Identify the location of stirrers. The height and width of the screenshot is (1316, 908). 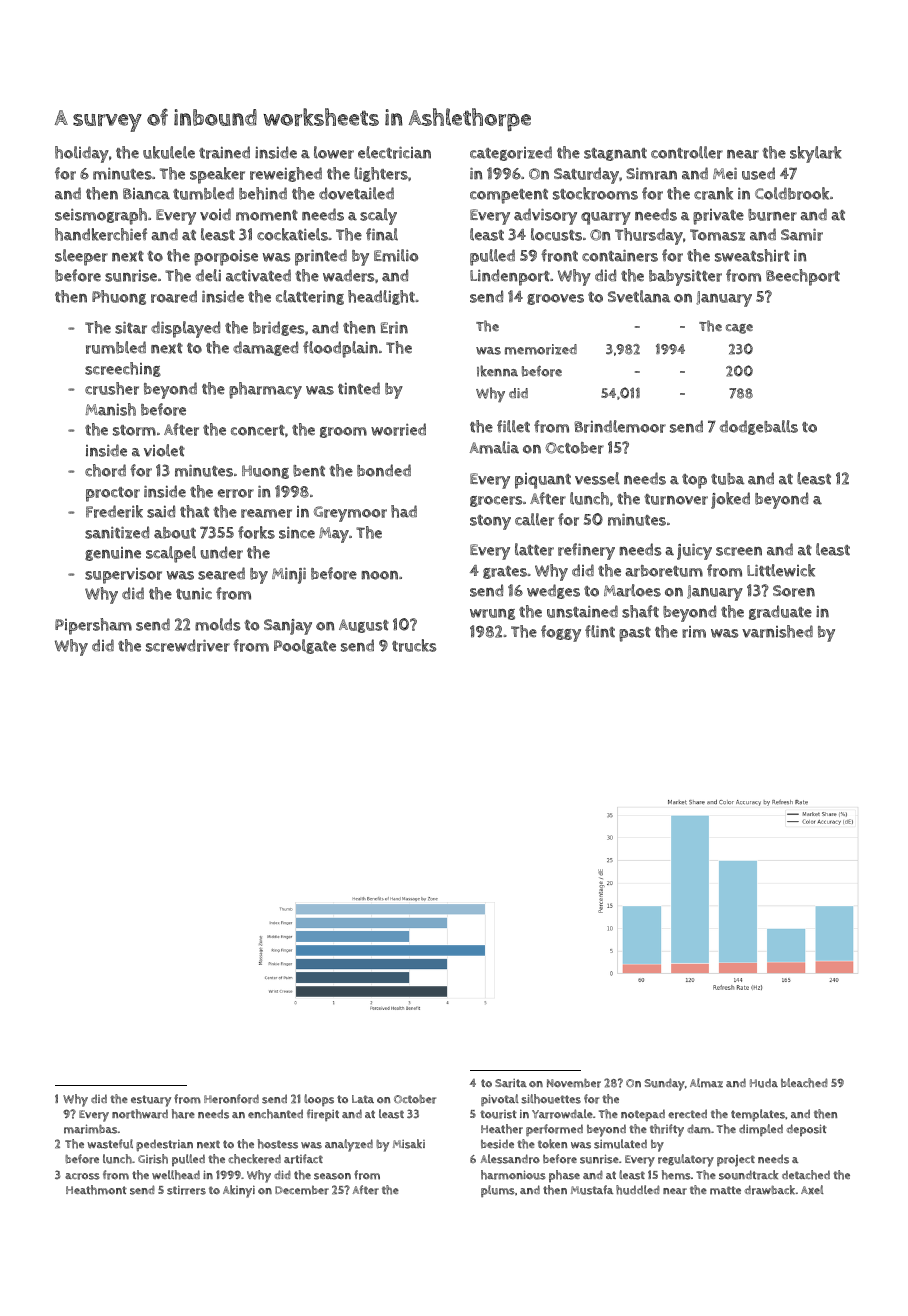
(186, 1190).
